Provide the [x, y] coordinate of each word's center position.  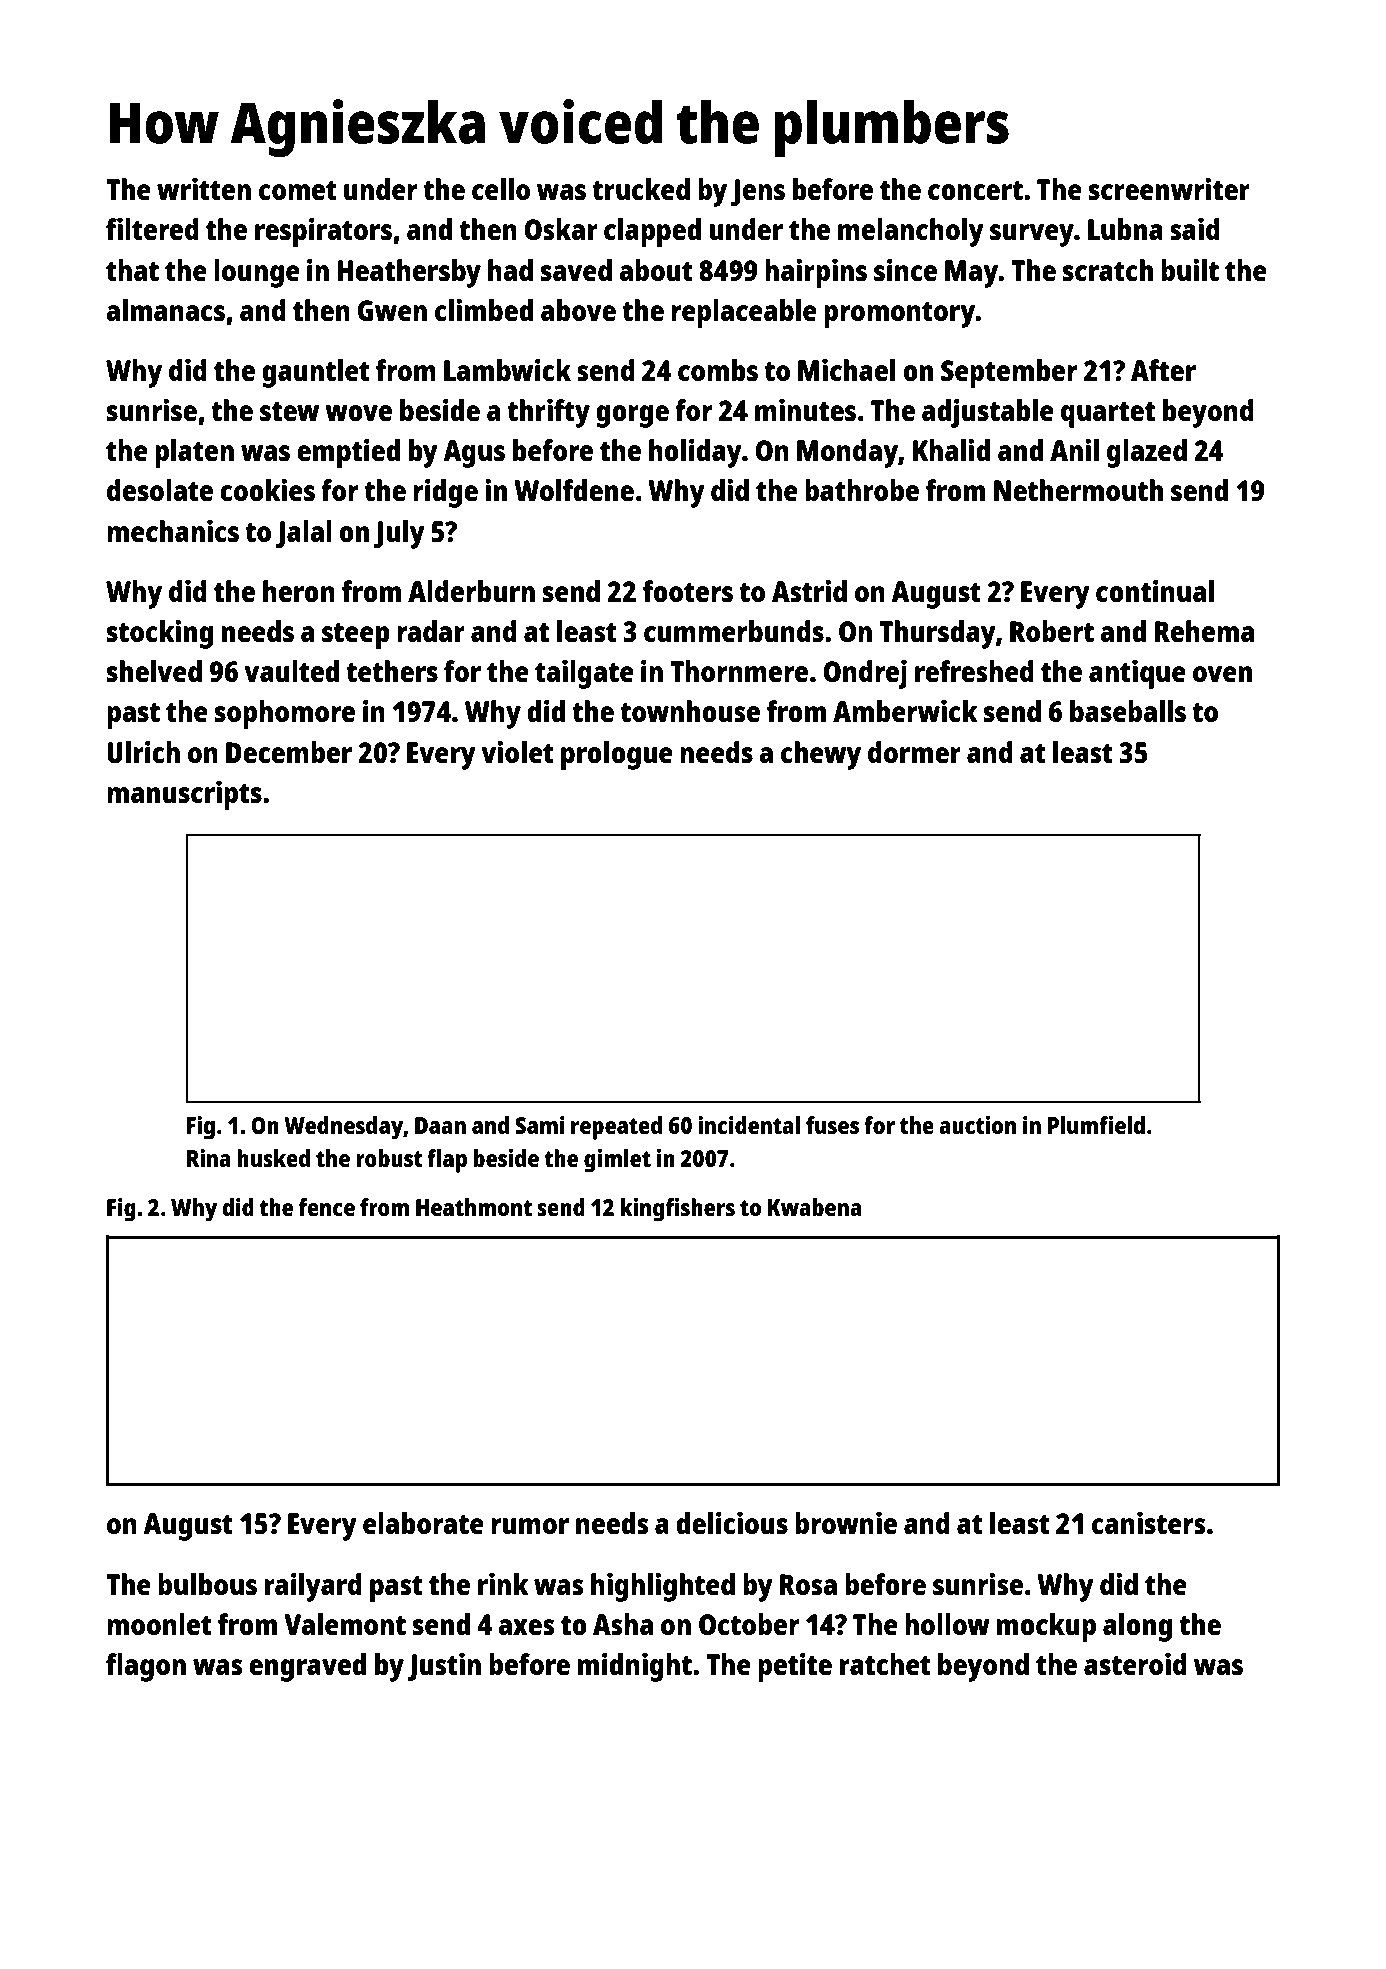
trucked [641, 189]
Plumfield [1096, 1125]
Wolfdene [574, 490]
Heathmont [474, 1207]
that [132, 270]
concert [975, 190]
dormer [914, 752]
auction [977, 1125]
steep [356, 636]
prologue [617, 755]
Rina [209, 1158]
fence [327, 1207]
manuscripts [184, 795]
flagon [146, 1667]
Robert [1052, 631]
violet [517, 752]
